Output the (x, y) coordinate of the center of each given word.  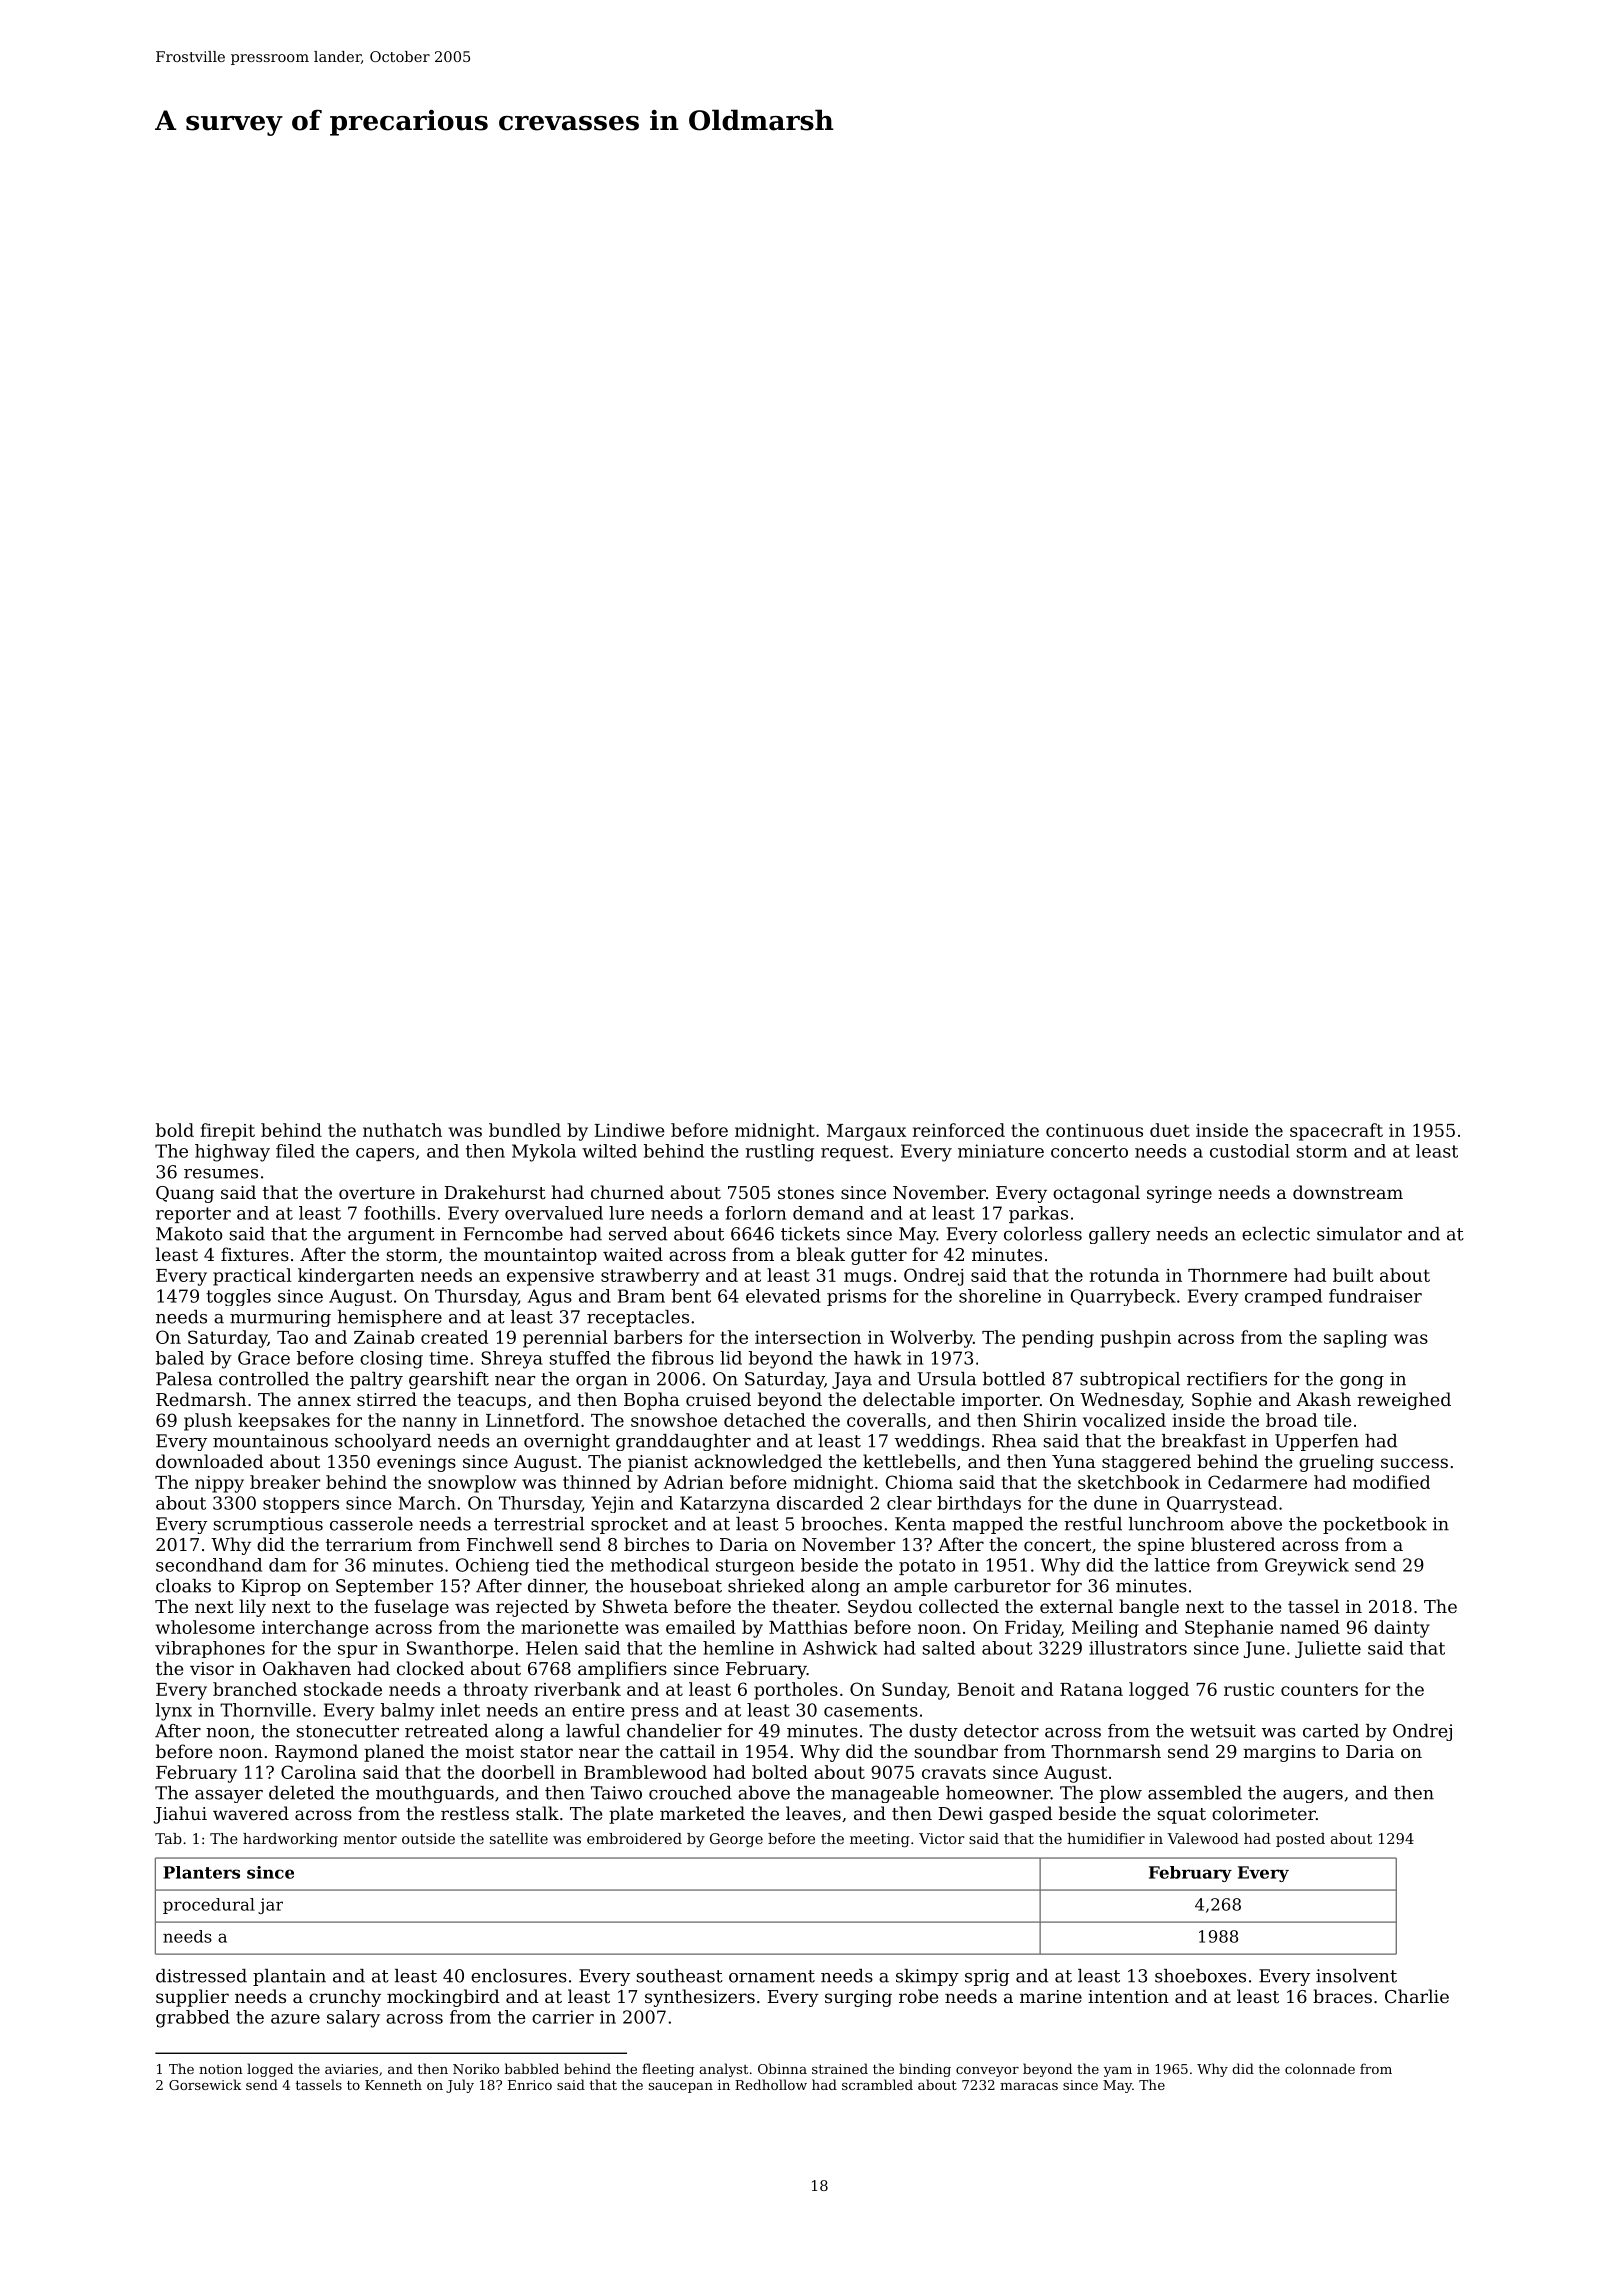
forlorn (756, 1213)
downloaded (210, 1461)
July (460, 2086)
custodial (1250, 1151)
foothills (399, 1213)
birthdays (979, 1504)
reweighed (1404, 1401)
